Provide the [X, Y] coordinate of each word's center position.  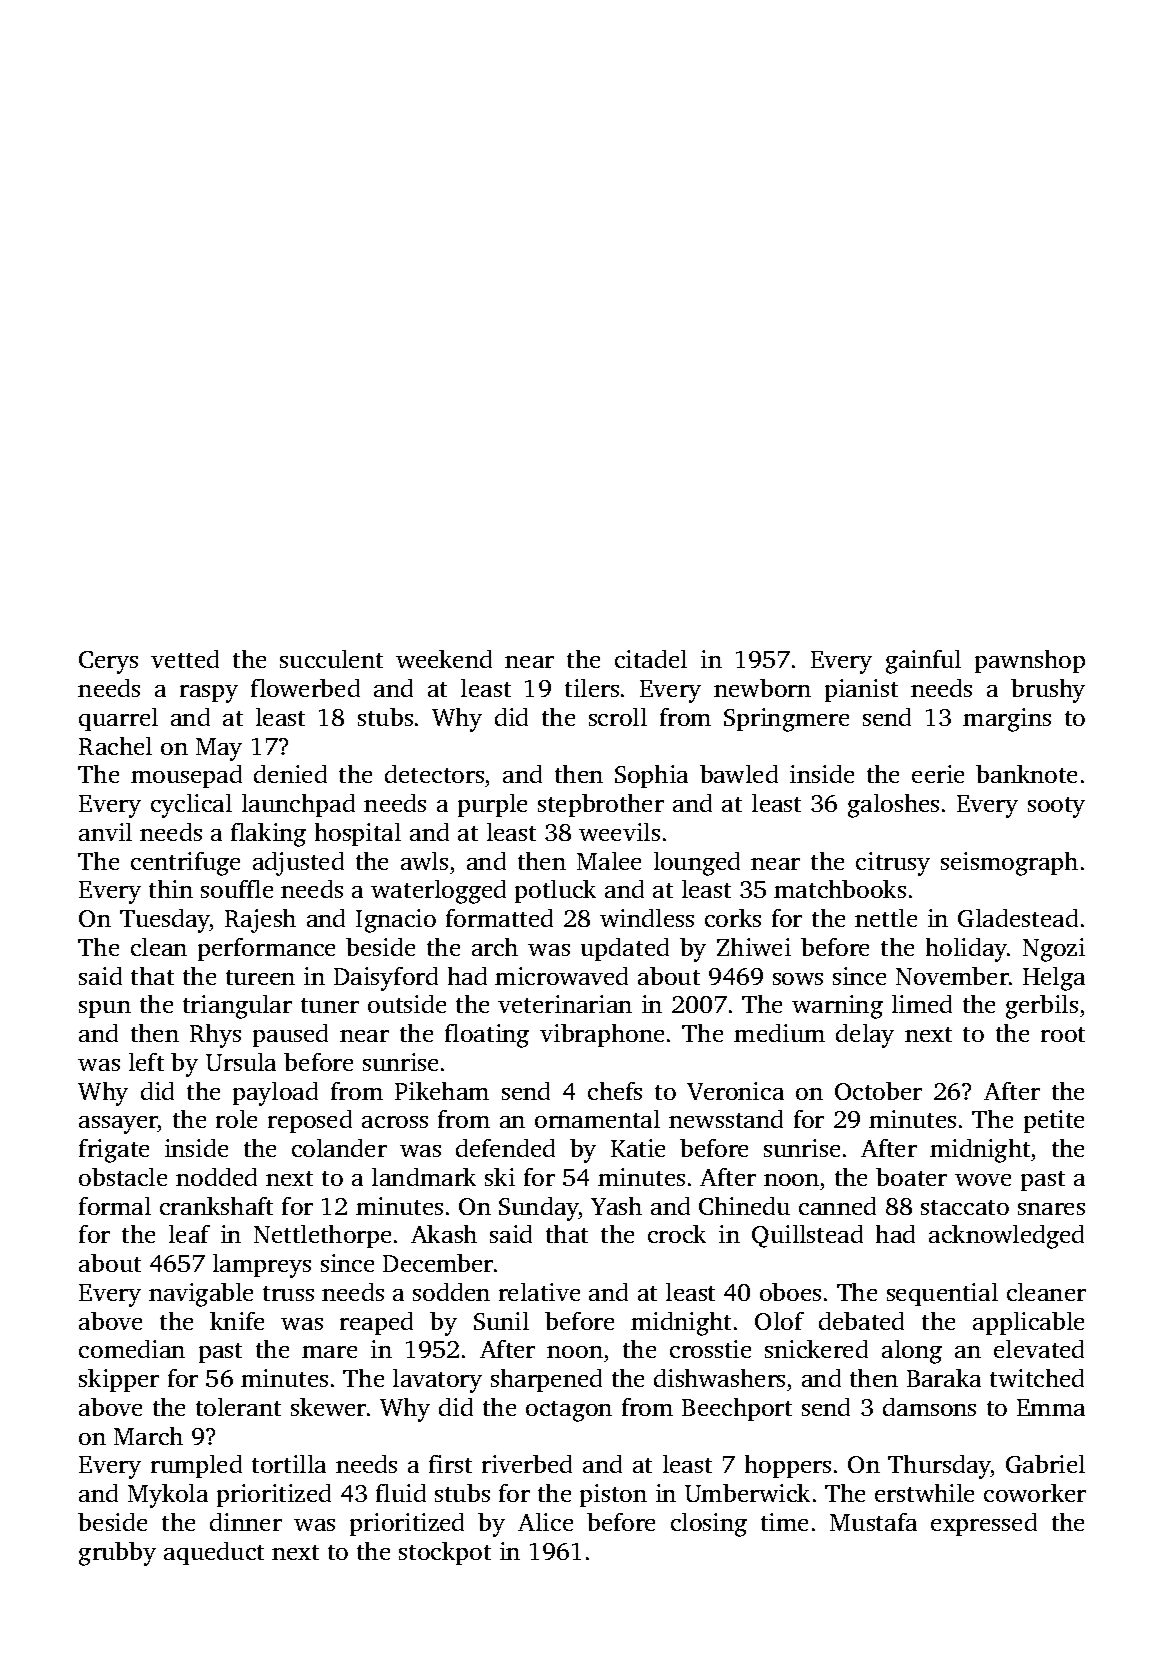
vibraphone [602, 1035]
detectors [434, 774]
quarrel [118, 719]
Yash [616, 1206]
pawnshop [1030, 661]
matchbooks [840, 889]
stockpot [445, 1553]
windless [647, 918]
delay [865, 1036]
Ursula [241, 1062]
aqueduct [214, 1553]
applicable [1028, 1323]
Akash [444, 1234]
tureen [260, 977]
